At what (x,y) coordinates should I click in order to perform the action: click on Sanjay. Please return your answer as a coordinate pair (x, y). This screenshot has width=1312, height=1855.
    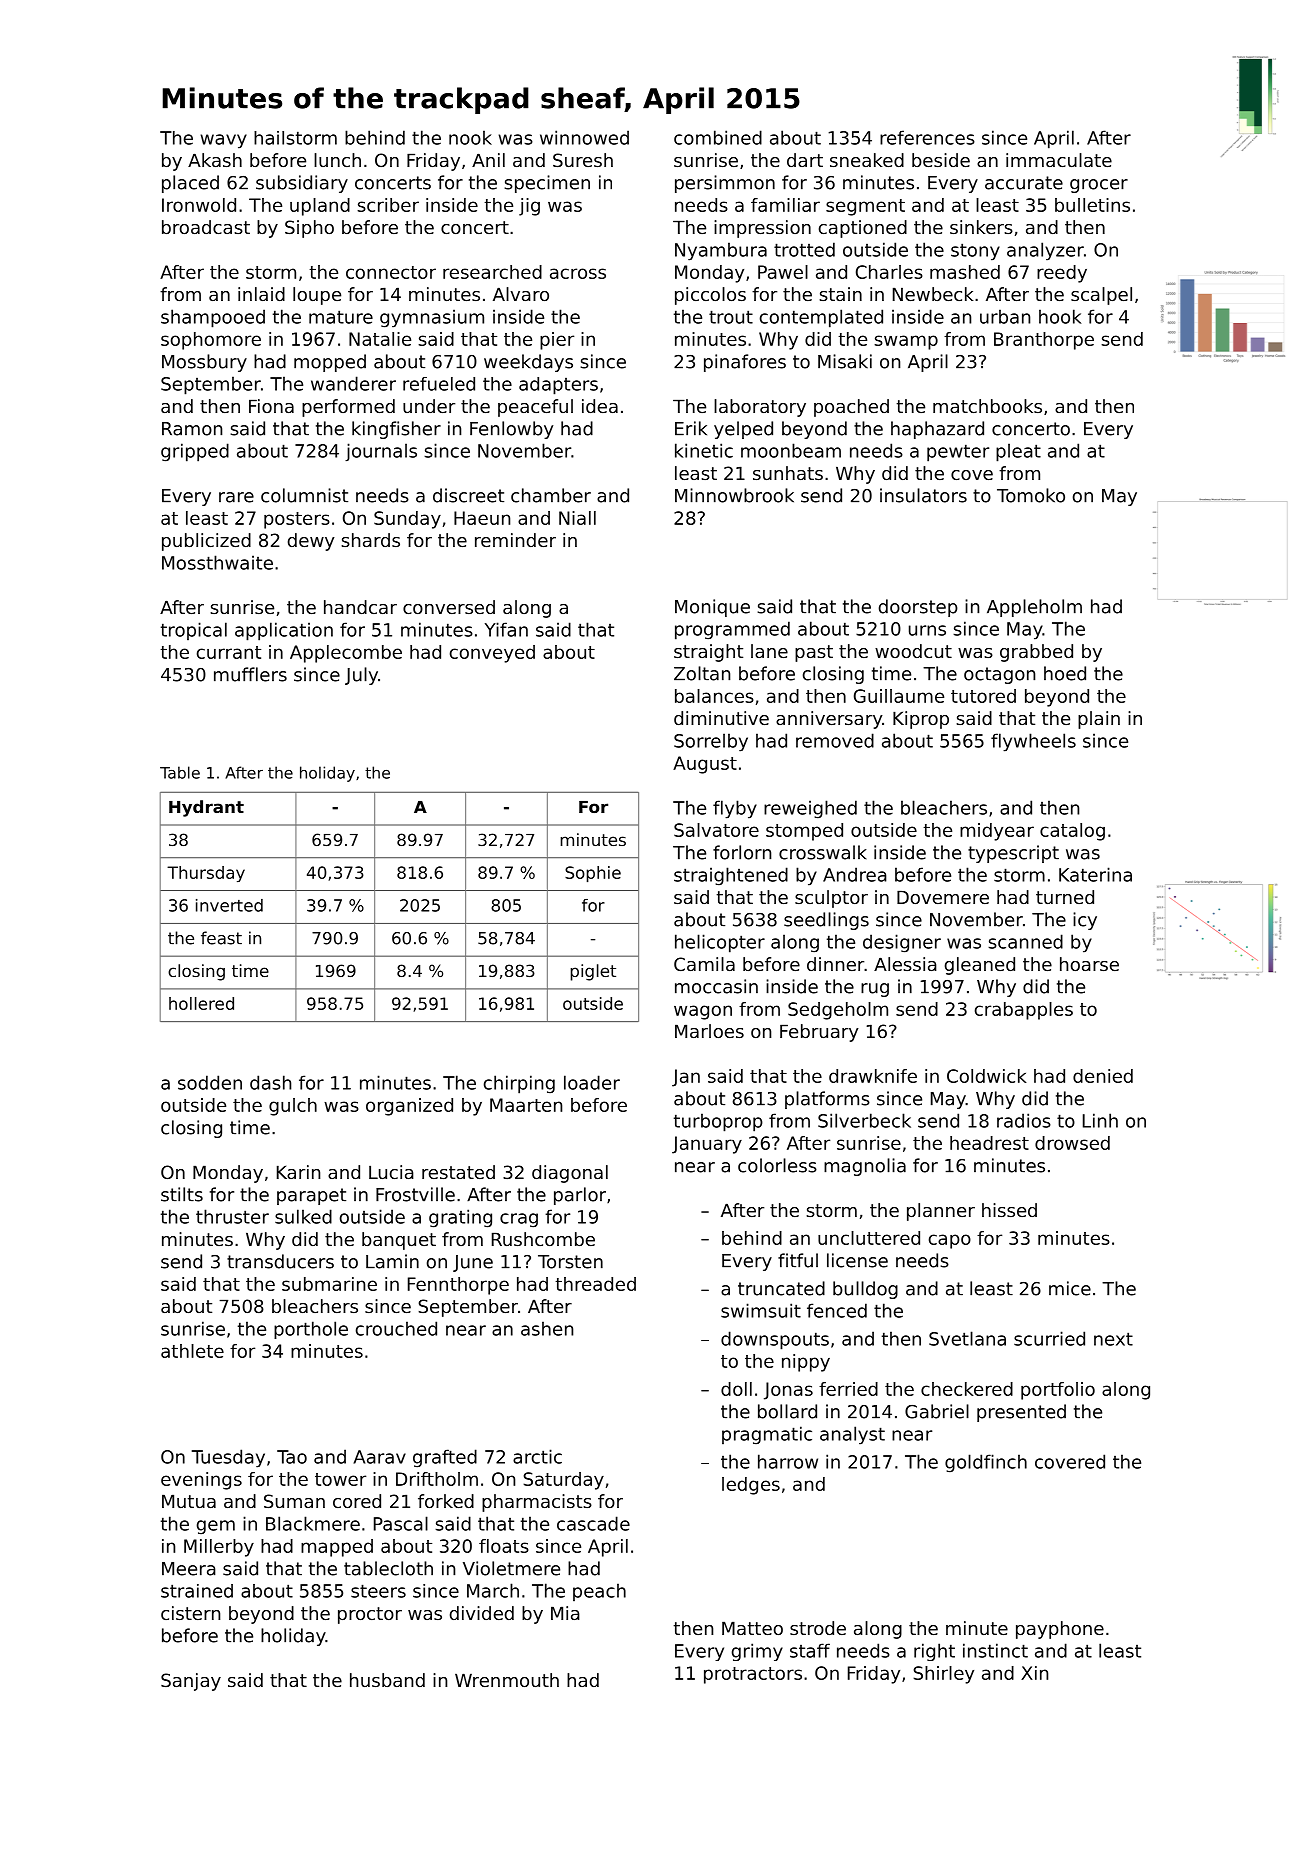
    Looking at the image, I should click on (191, 1682).
